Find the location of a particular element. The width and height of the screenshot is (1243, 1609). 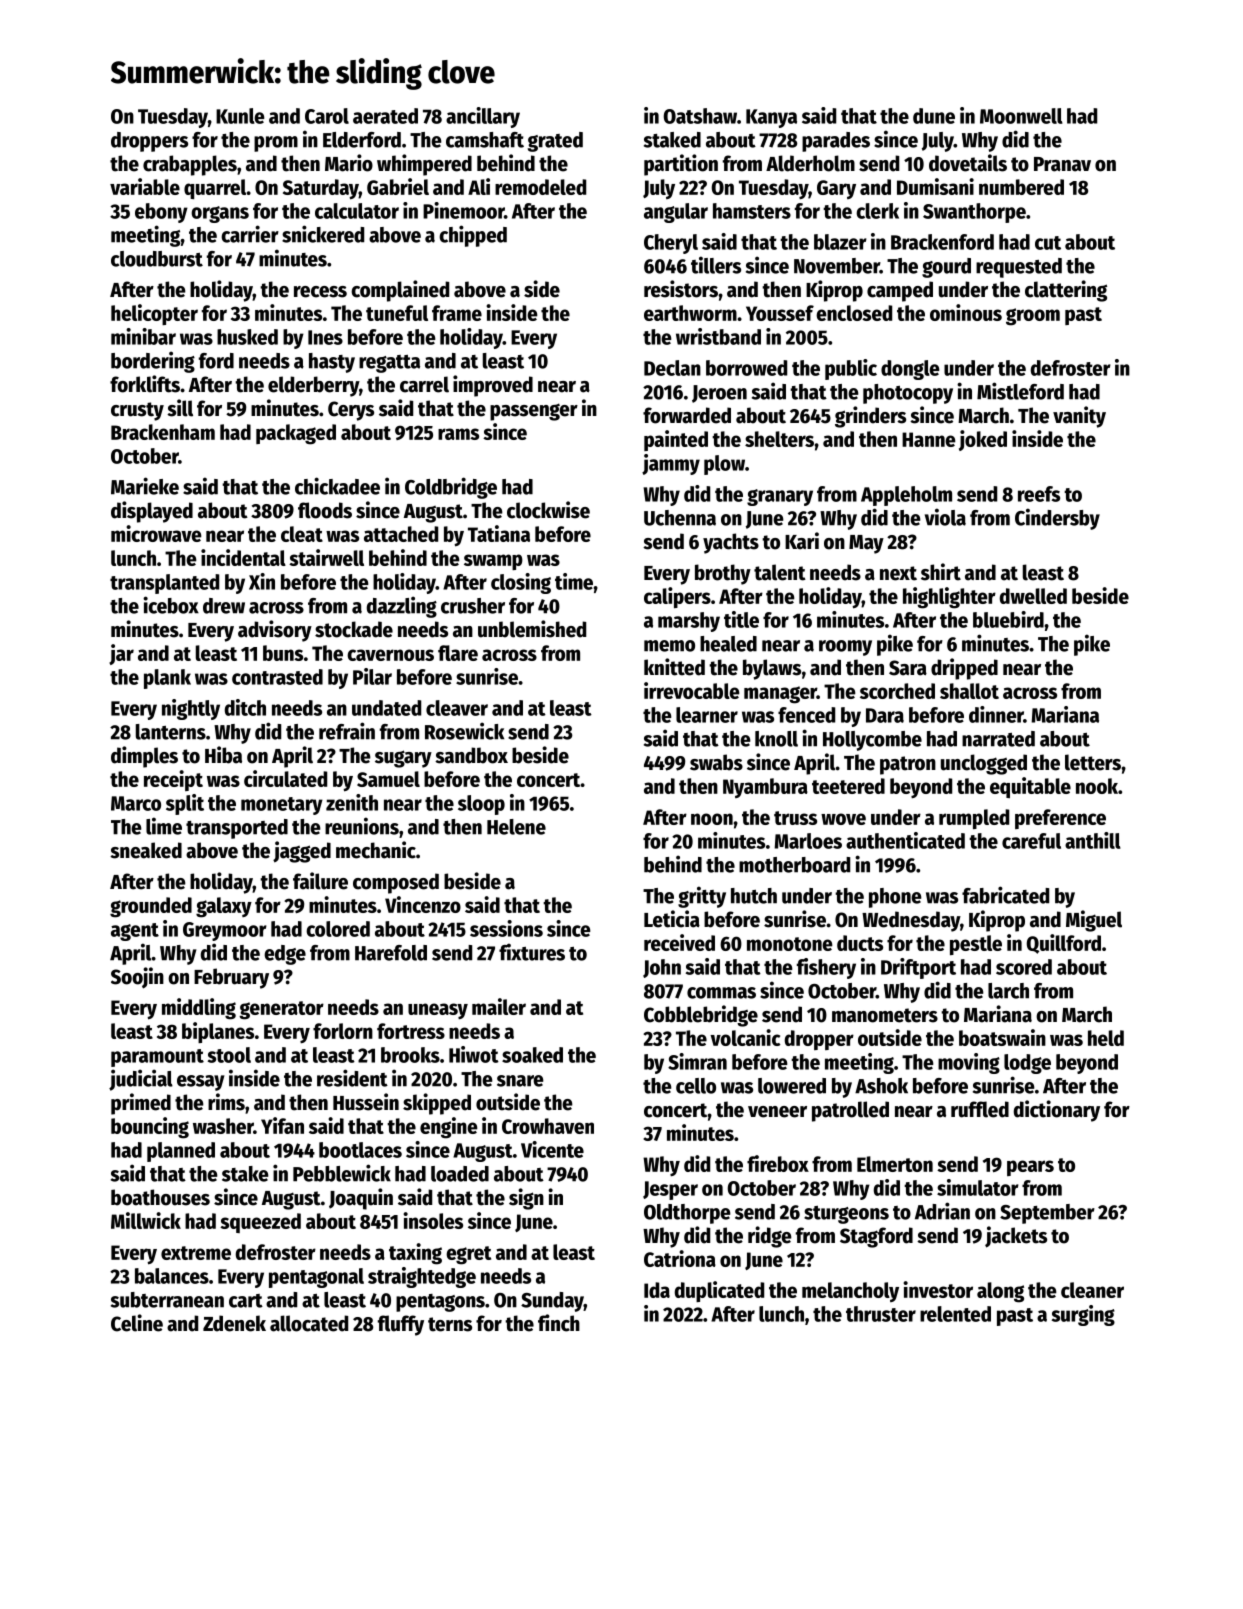

received is located at coordinates (679, 942).
